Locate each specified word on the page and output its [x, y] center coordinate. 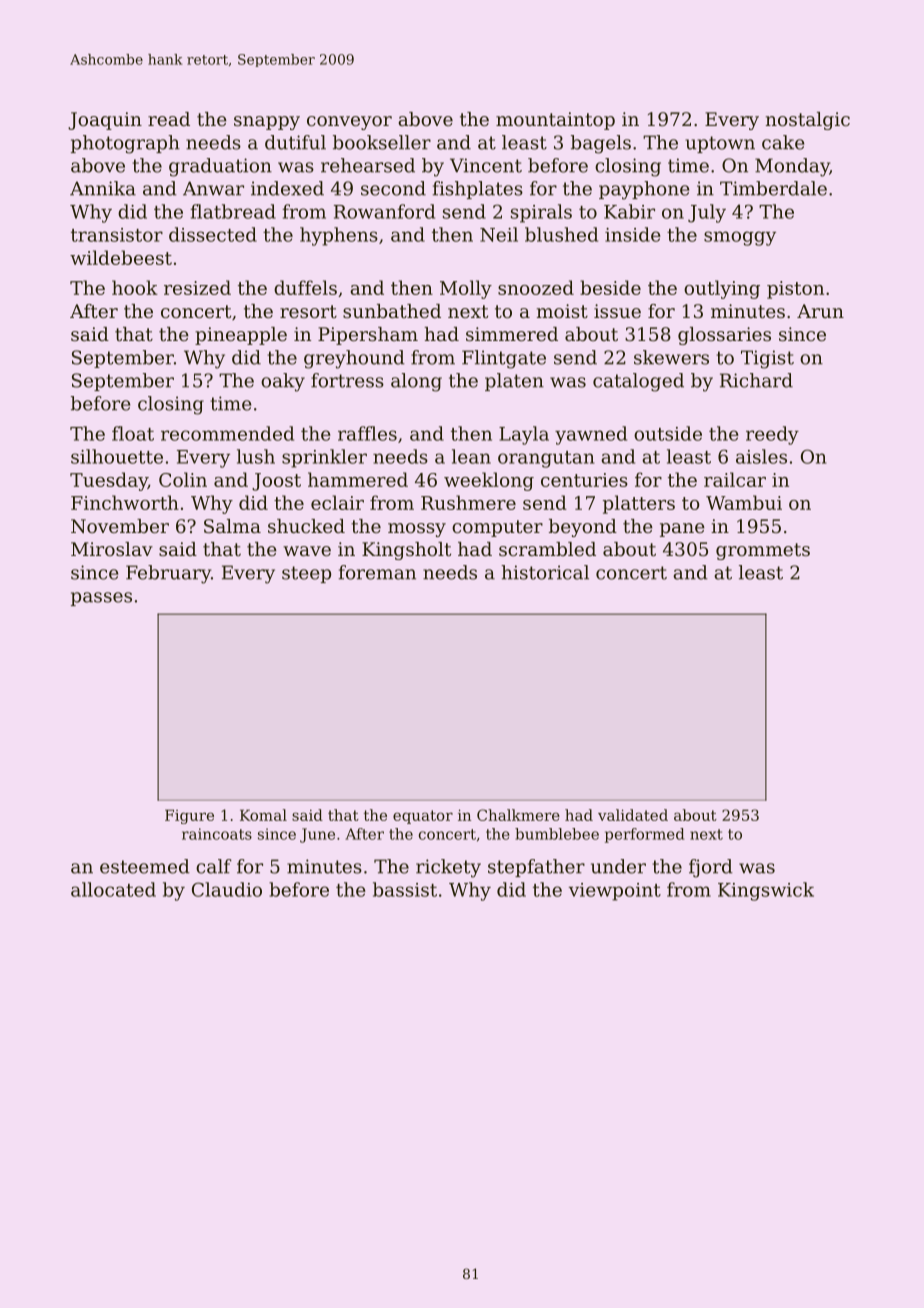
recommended [227, 433]
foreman [377, 572]
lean [471, 456]
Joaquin [105, 121]
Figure [189, 817]
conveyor [349, 123]
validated [633, 815]
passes [101, 599]
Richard [756, 380]
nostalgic [808, 121]
